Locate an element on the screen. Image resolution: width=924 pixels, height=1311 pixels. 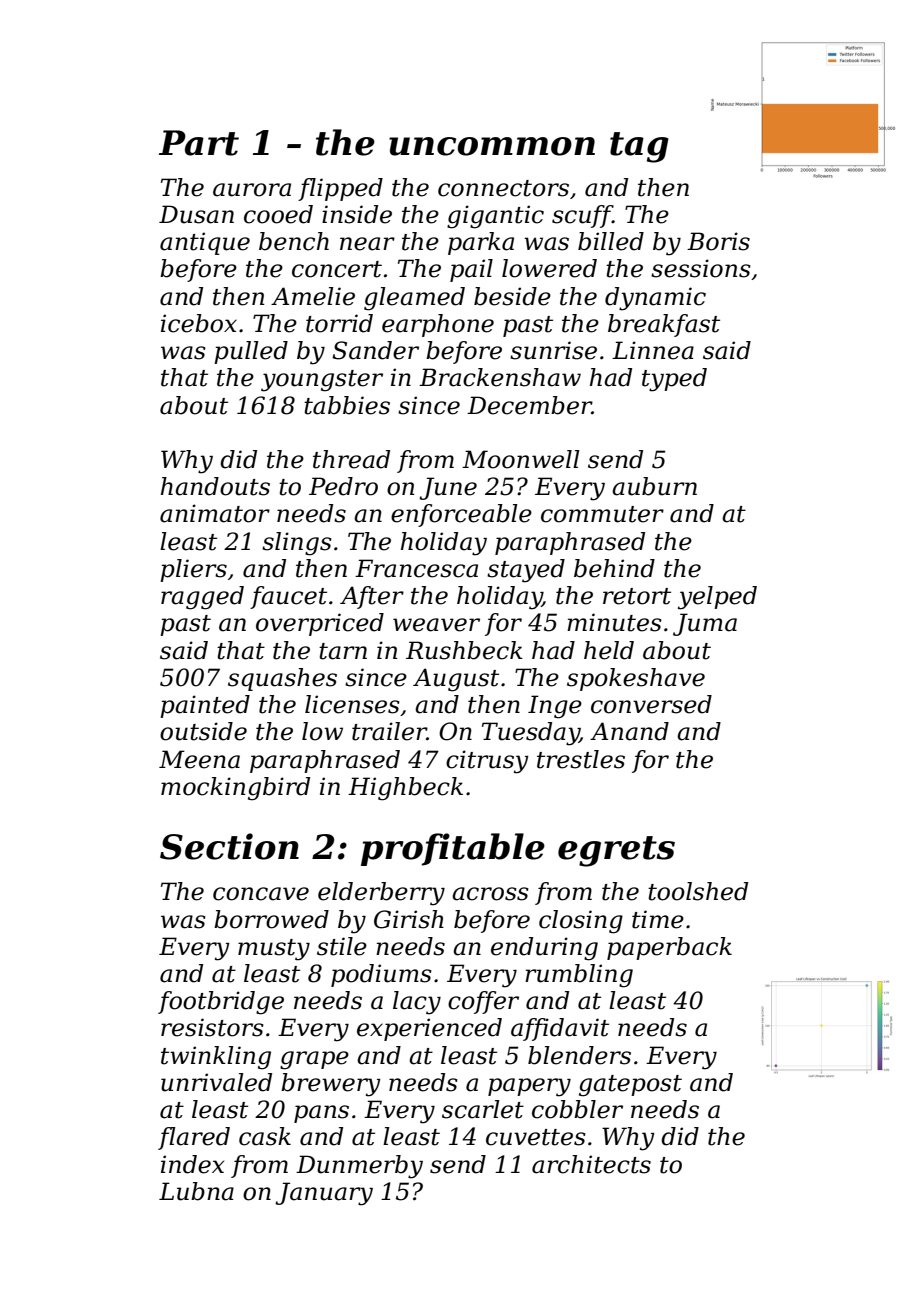
tag is located at coordinates (639, 147).
